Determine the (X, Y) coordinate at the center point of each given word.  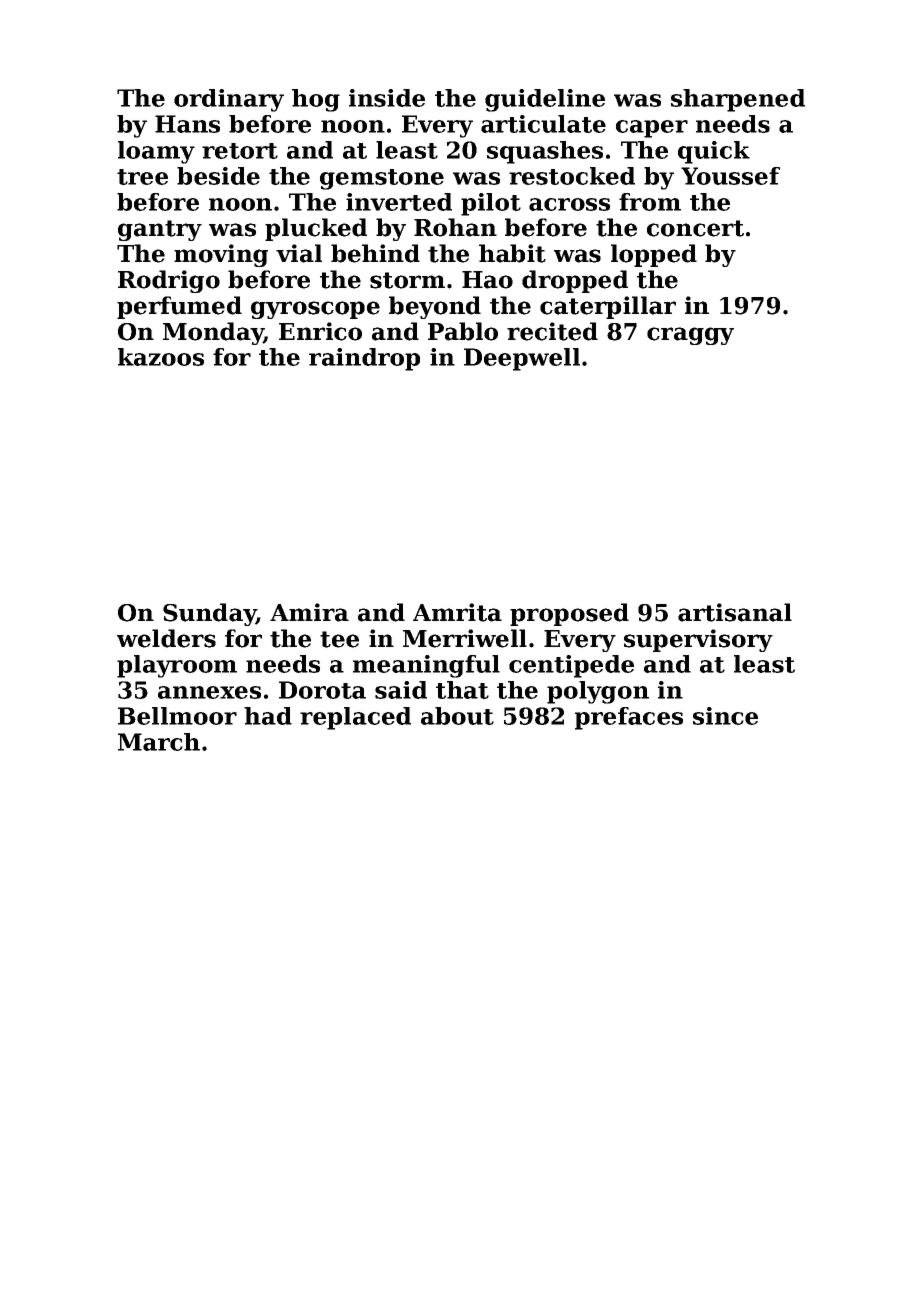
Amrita (457, 612)
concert (695, 228)
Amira (309, 612)
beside (218, 176)
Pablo (463, 331)
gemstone (382, 179)
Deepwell (522, 359)
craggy (690, 336)
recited (552, 331)
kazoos (161, 357)
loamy (156, 152)
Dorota (322, 690)
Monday (213, 333)
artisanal (735, 612)
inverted (399, 202)
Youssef (730, 176)
